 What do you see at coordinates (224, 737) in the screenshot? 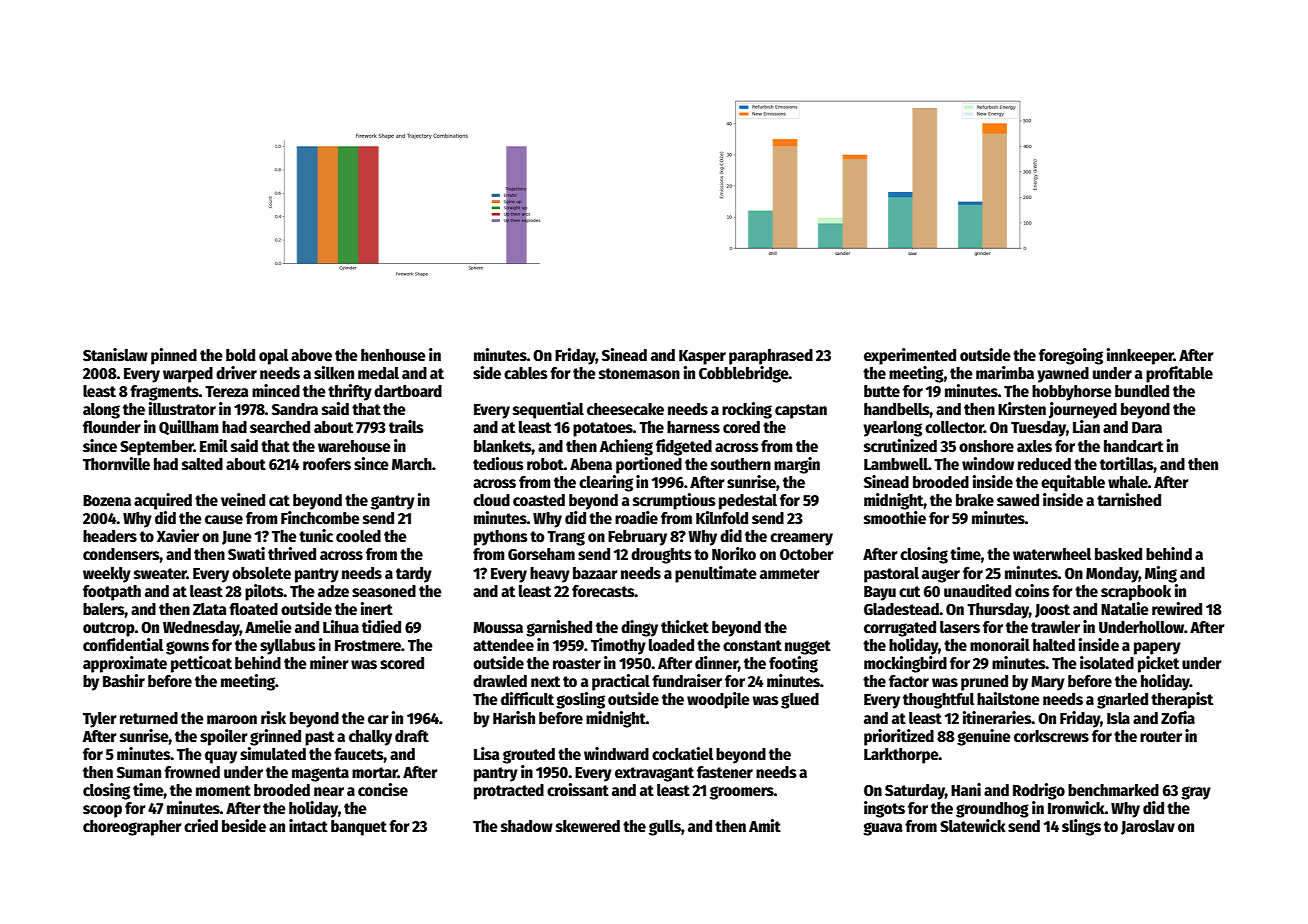
I see `spoiler` at bounding box center [224, 737].
